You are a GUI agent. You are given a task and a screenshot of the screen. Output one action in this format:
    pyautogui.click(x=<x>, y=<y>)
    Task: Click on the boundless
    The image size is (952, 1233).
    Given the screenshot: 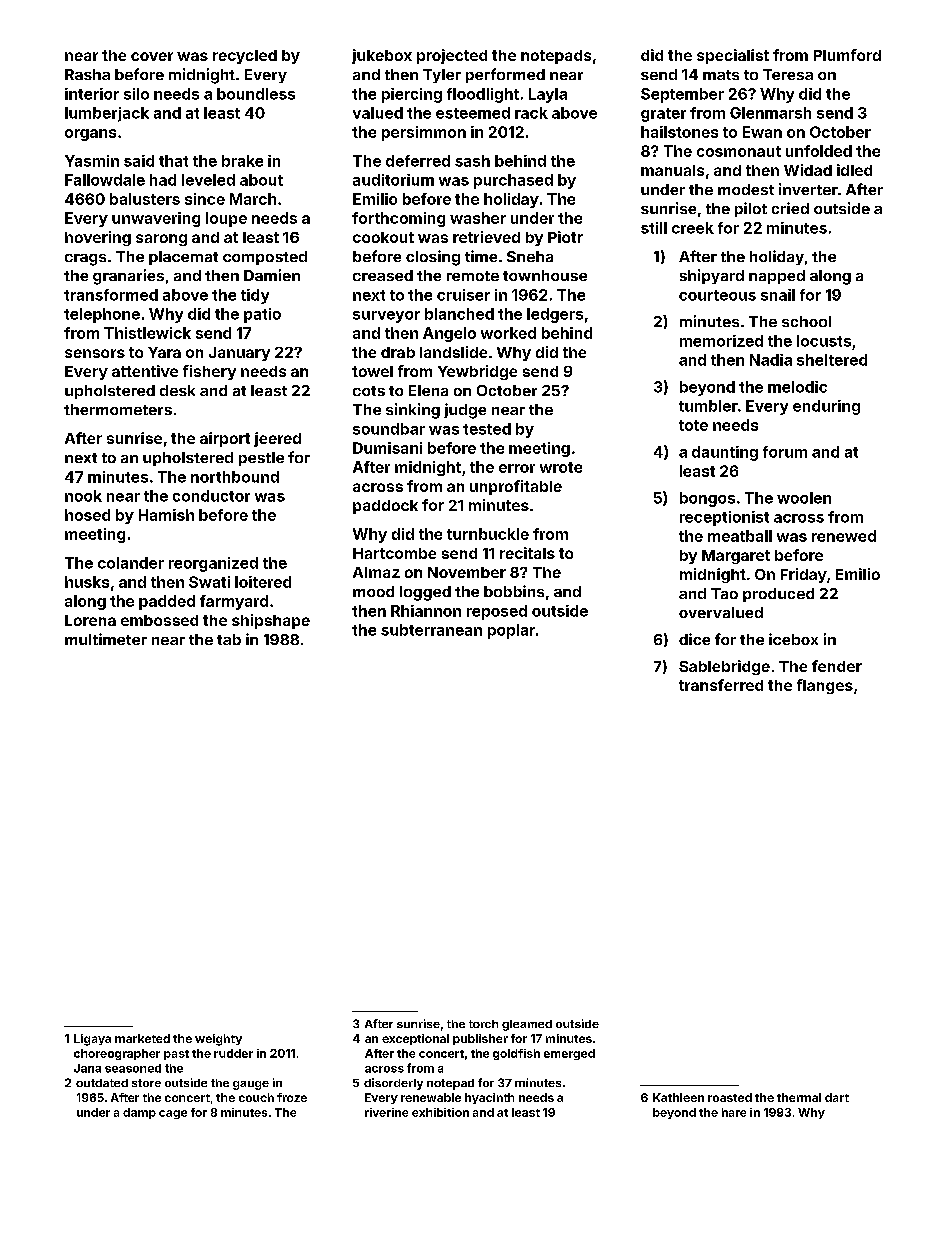 What is the action you would take?
    pyautogui.click(x=256, y=94)
